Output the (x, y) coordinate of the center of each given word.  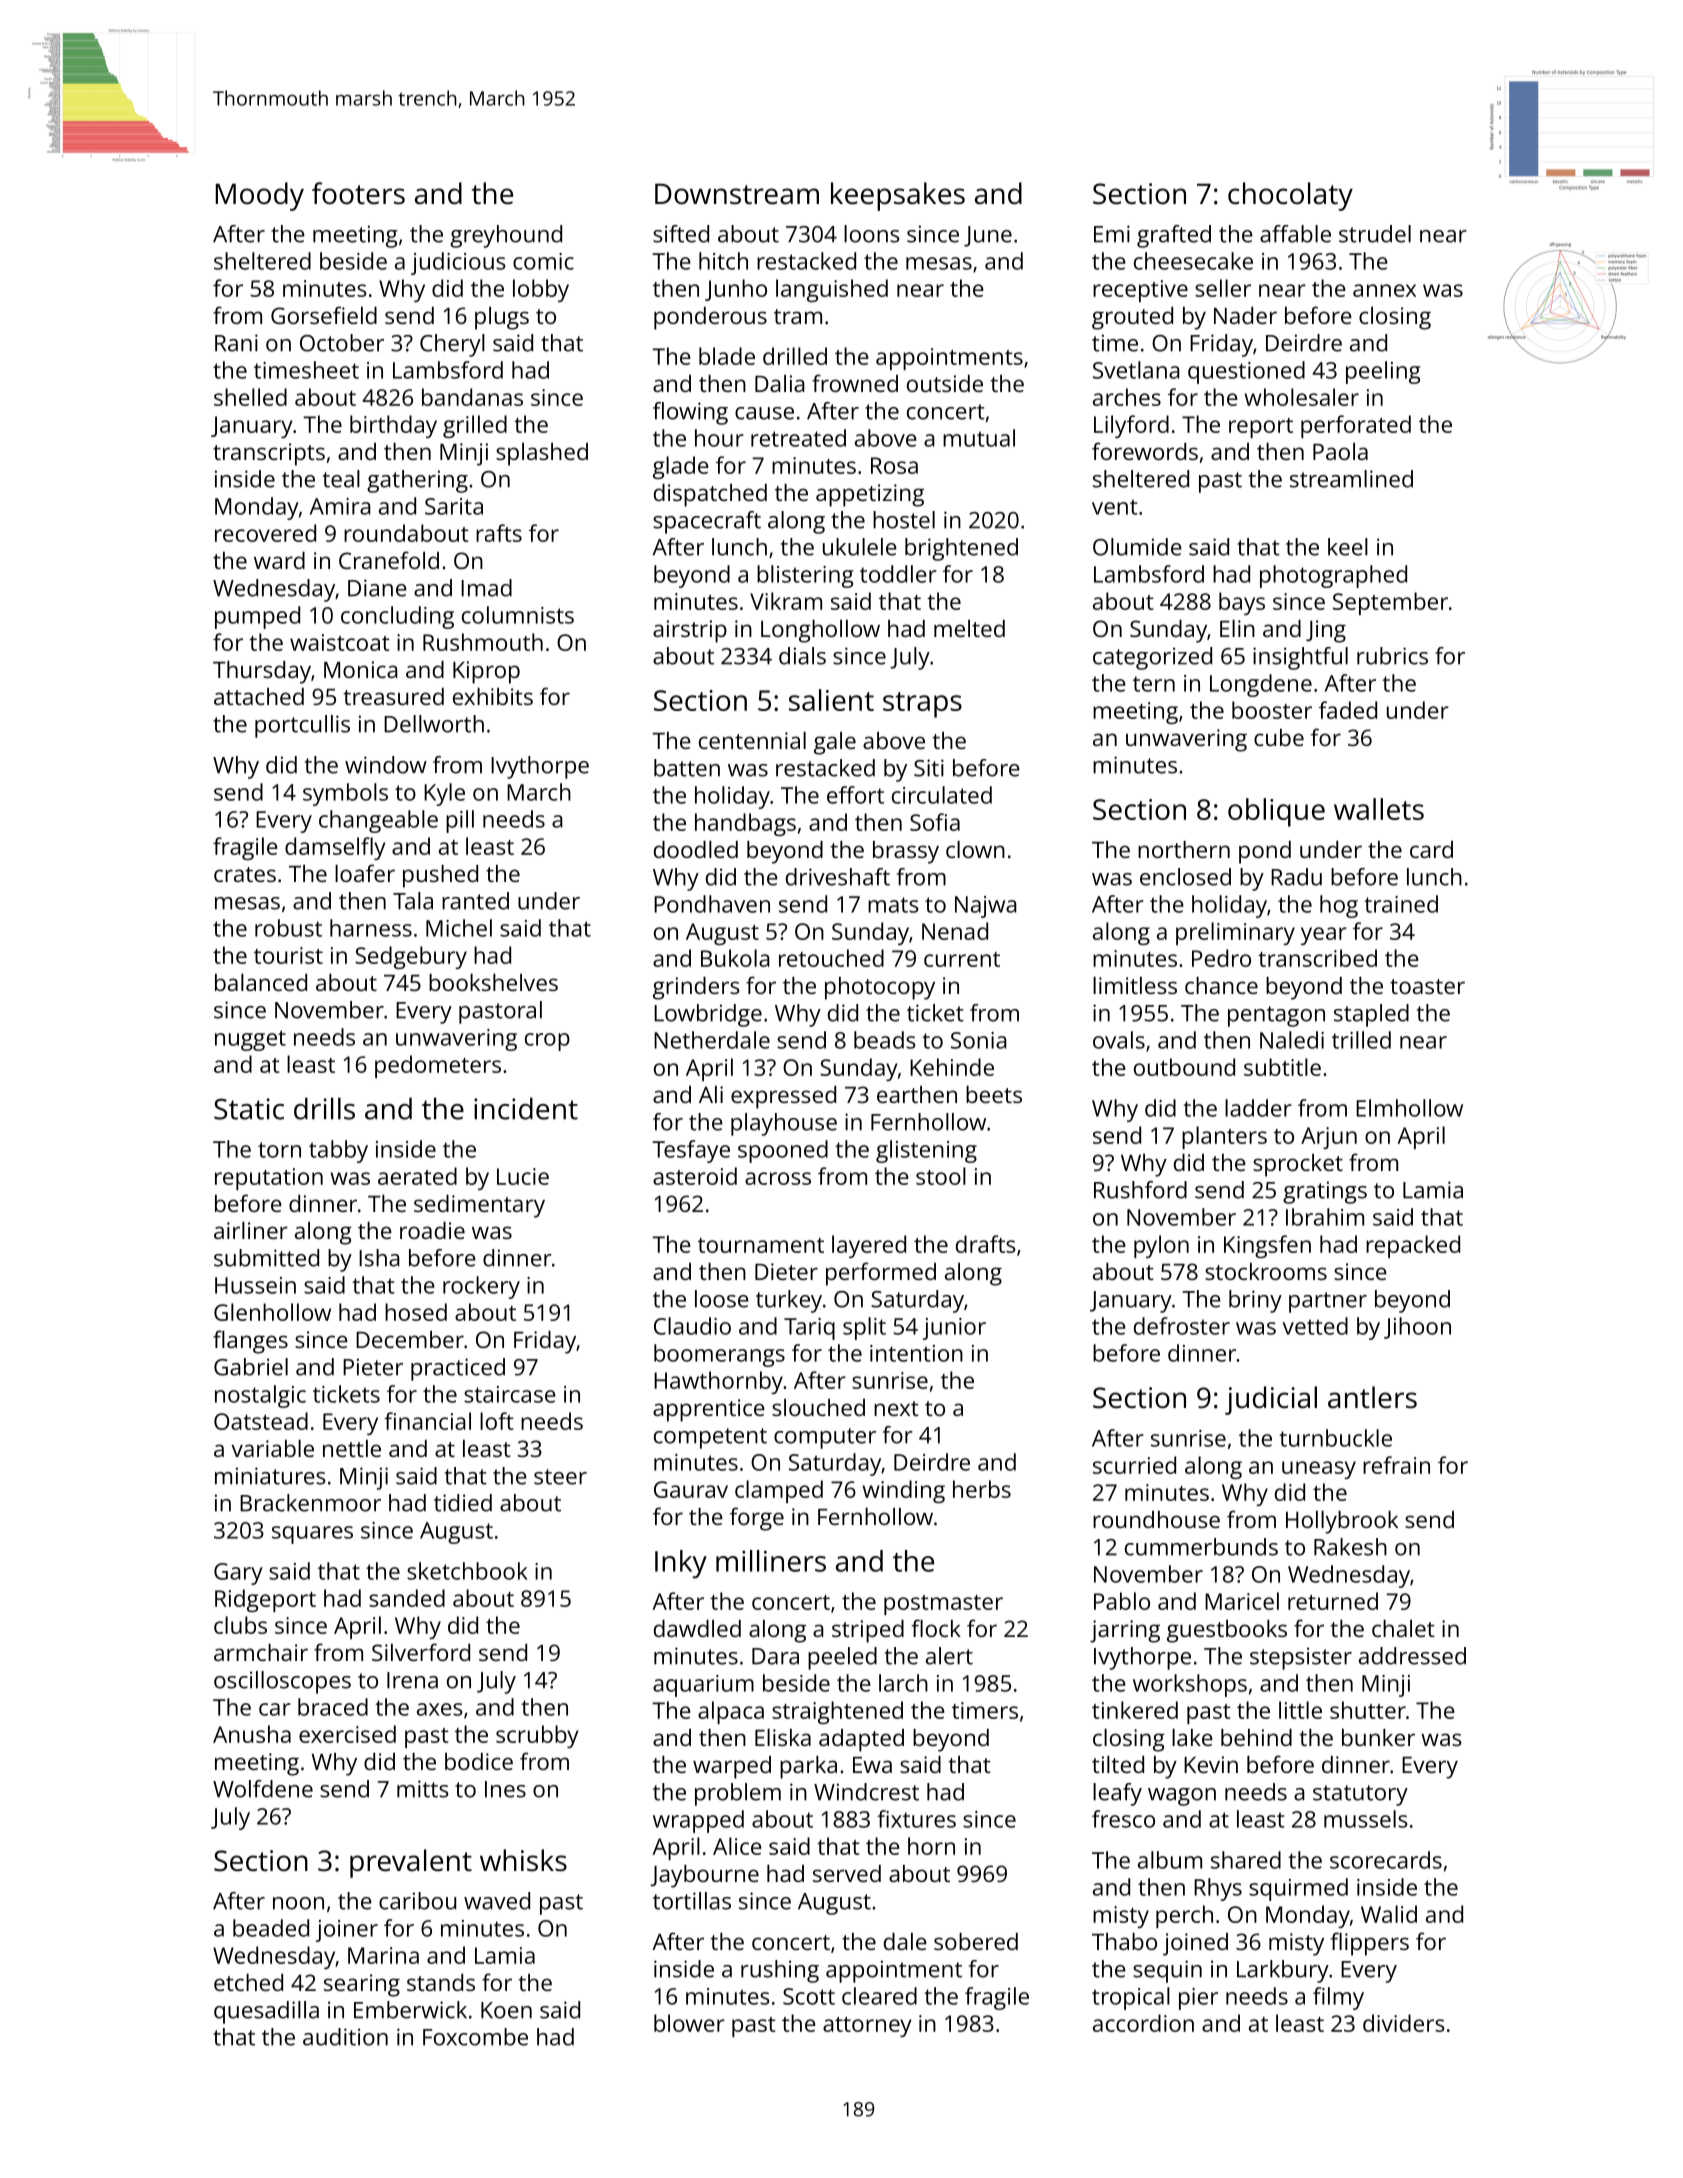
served (847, 1873)
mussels (1366, 1819)
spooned (783, 1151)
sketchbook (467, 1571)
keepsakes (898, 196)
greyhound (506, 236)
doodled (696, 849)
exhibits (493, 696)
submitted (266, 1258)
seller (1223, 288)
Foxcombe (475, 2037)
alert (949, 1656)
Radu (1296, 877)
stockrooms (1266, 1271)
